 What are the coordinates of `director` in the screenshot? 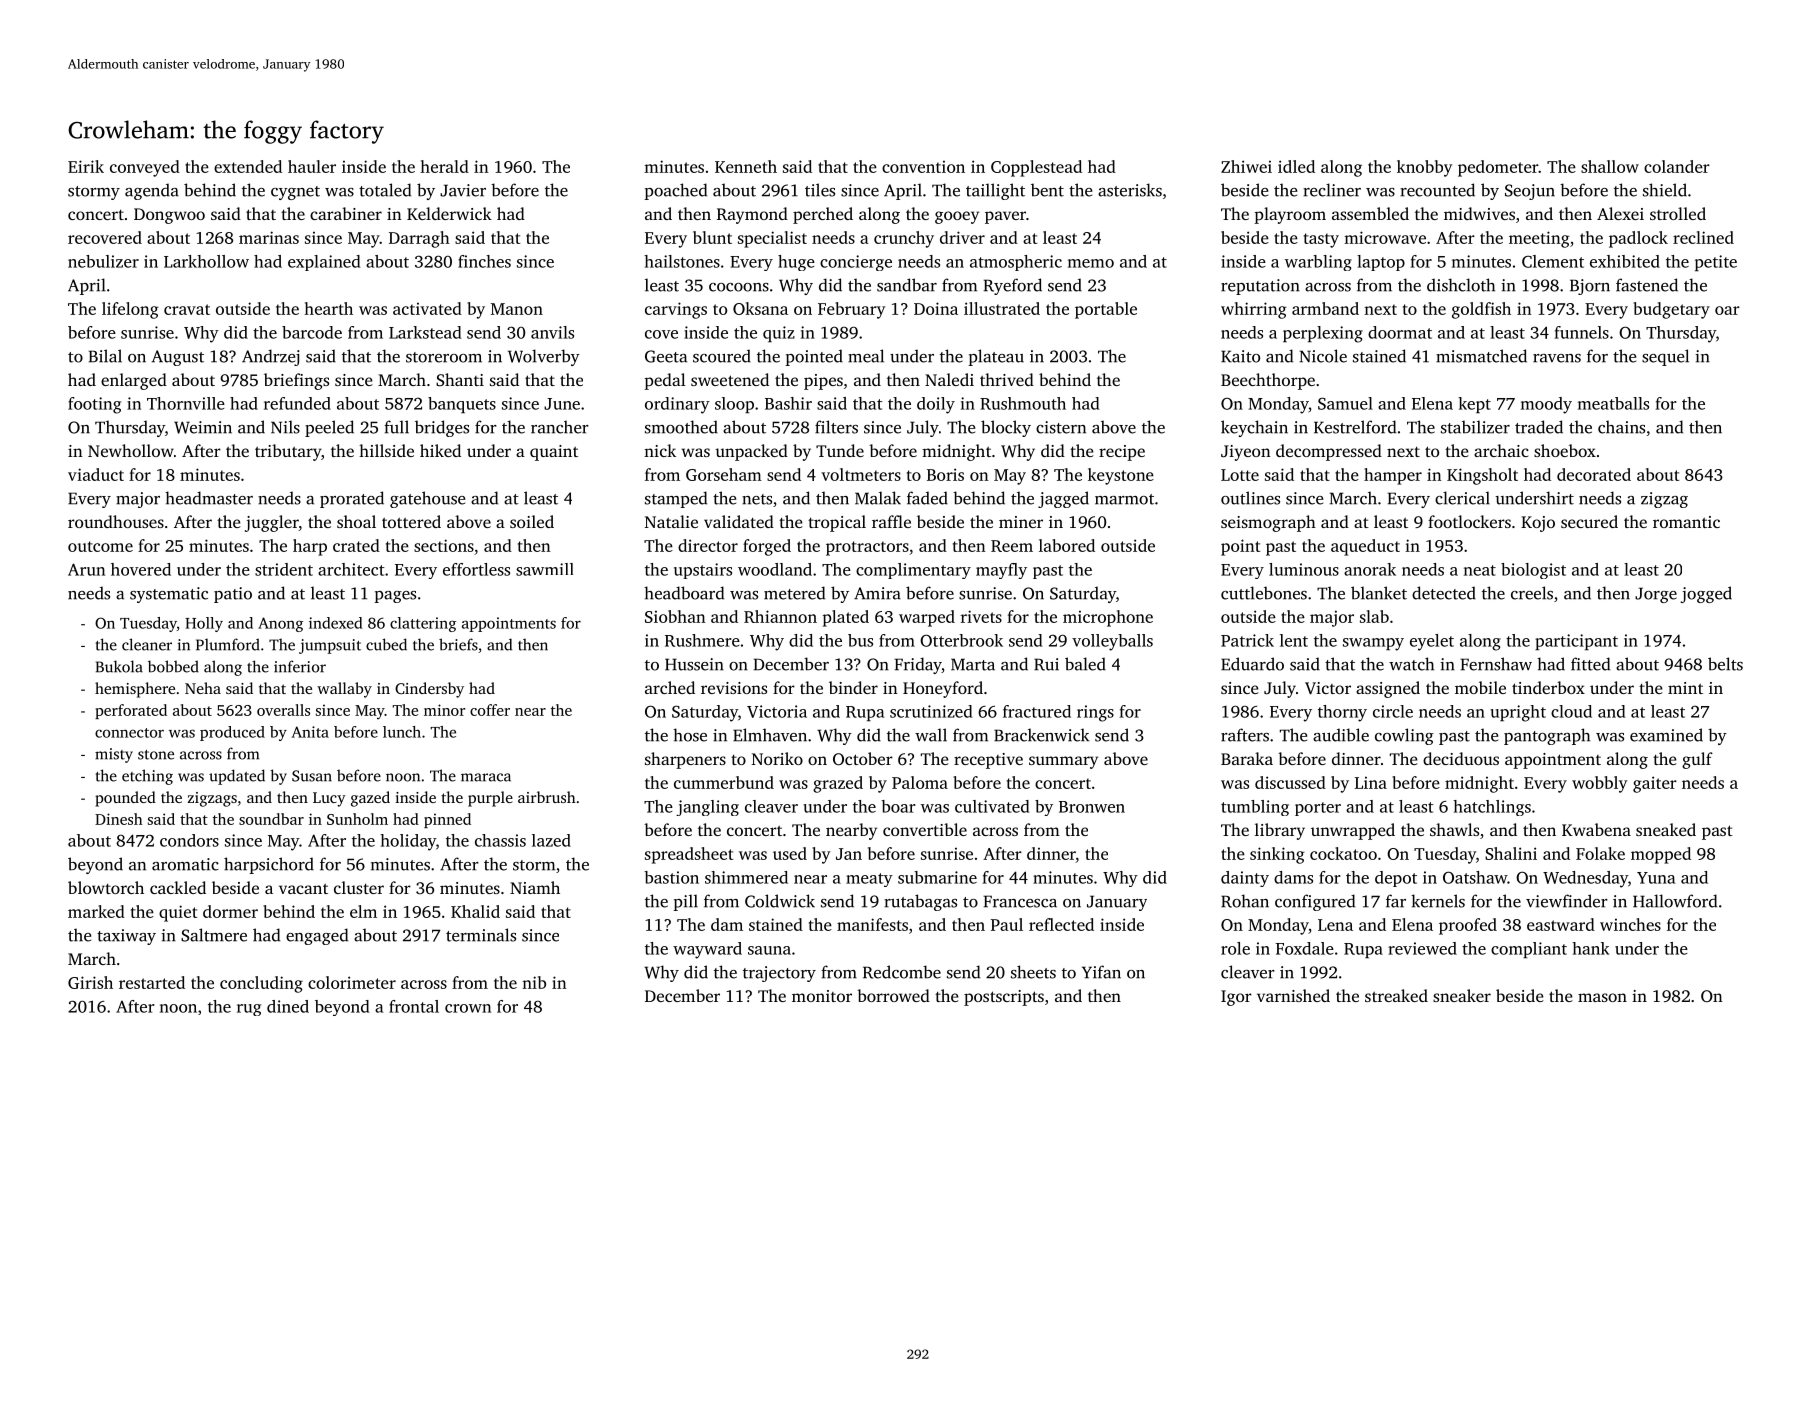 It's located at (708, 545).
